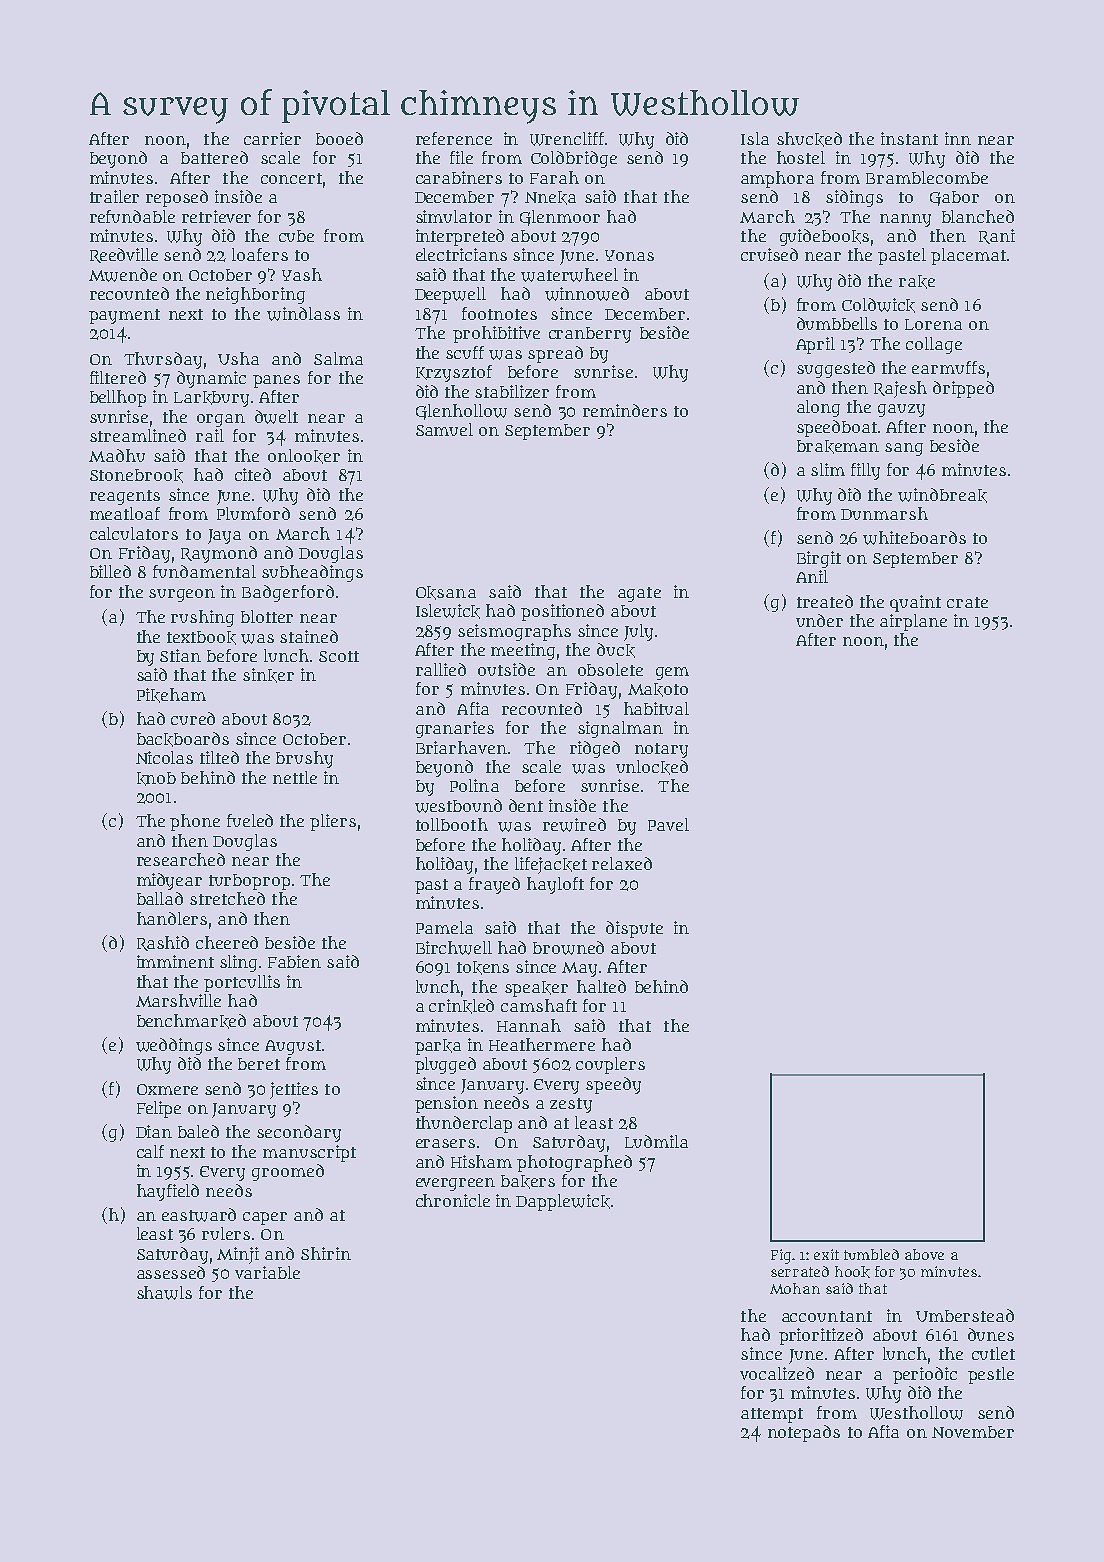 The image size is (1104, 1562). Describe the element at coordinates (309, 636) in the screenshot. I see `stained` at that location.
